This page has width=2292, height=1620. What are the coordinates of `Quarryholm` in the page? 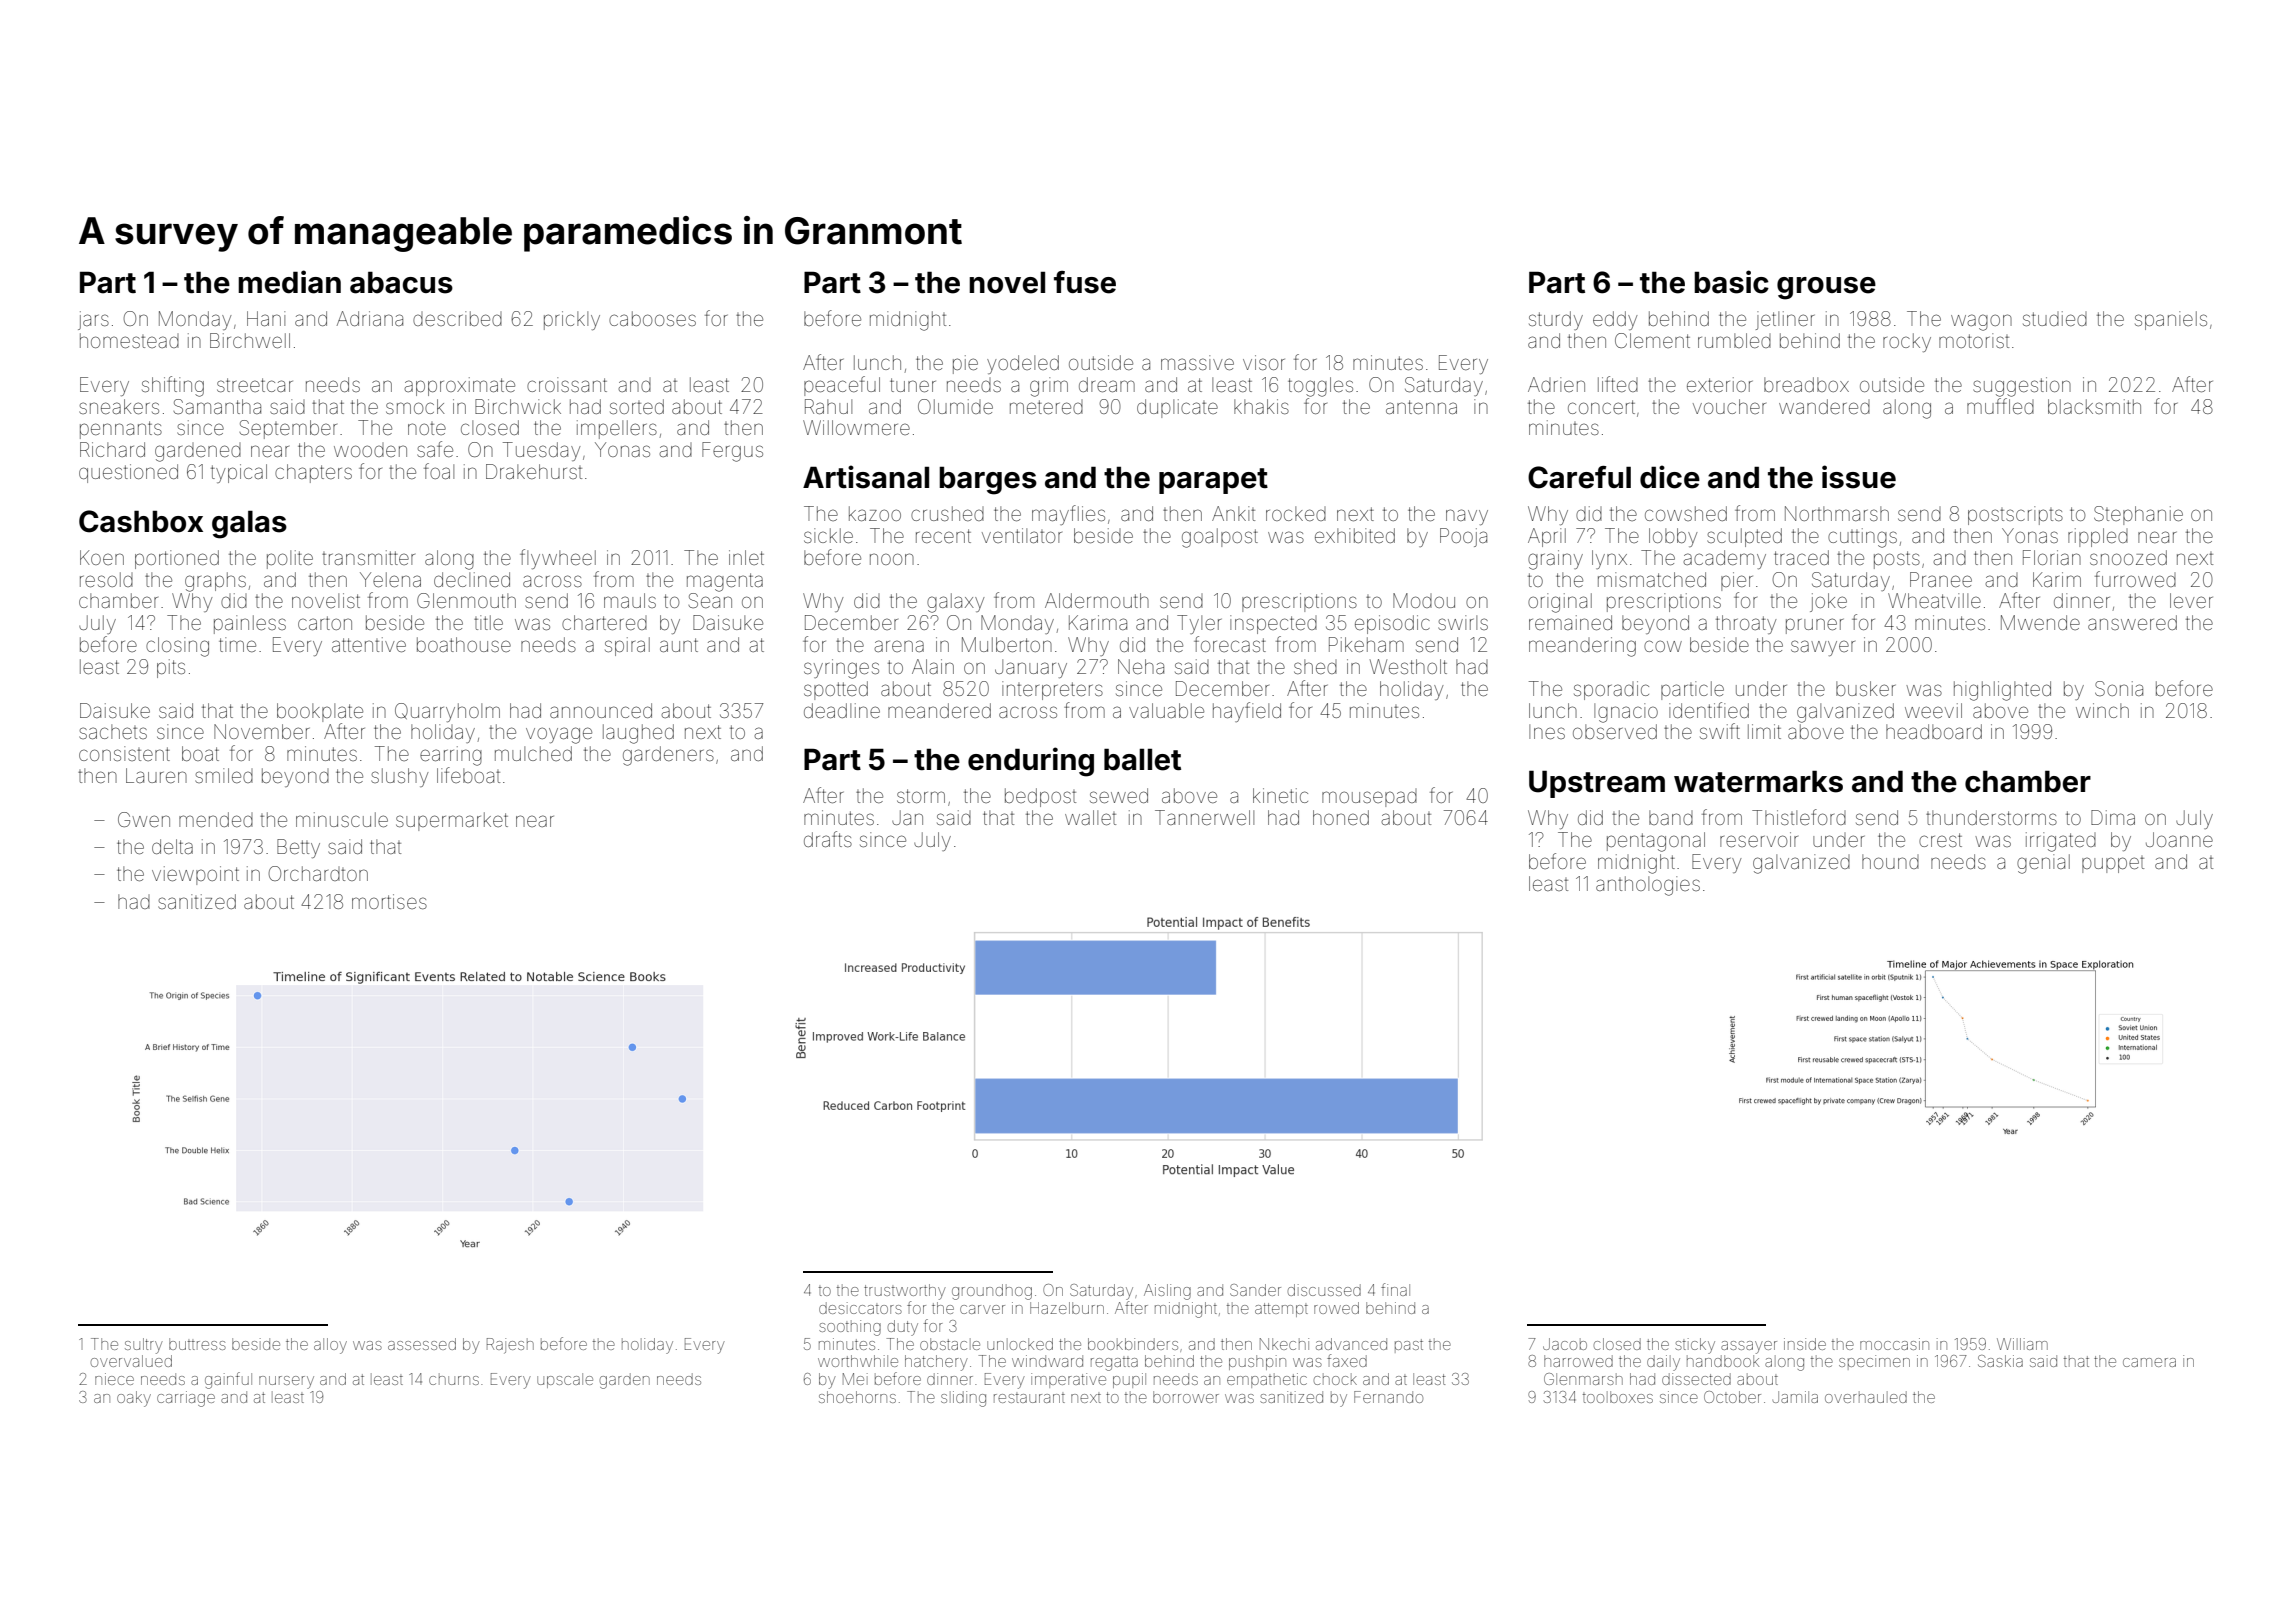 It's located at (447, 712).
